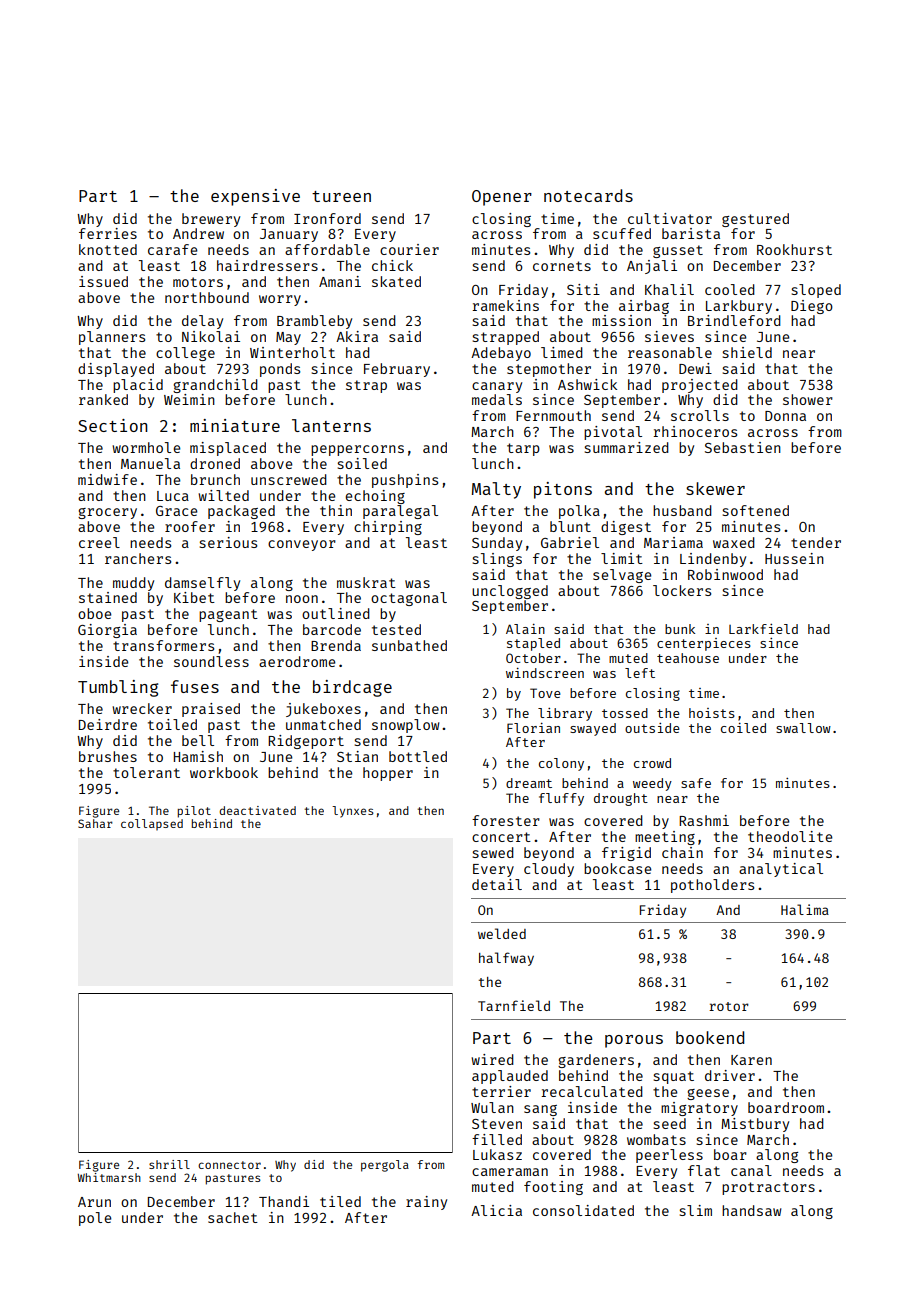  I want to click on ferries, so click(108, 233).
